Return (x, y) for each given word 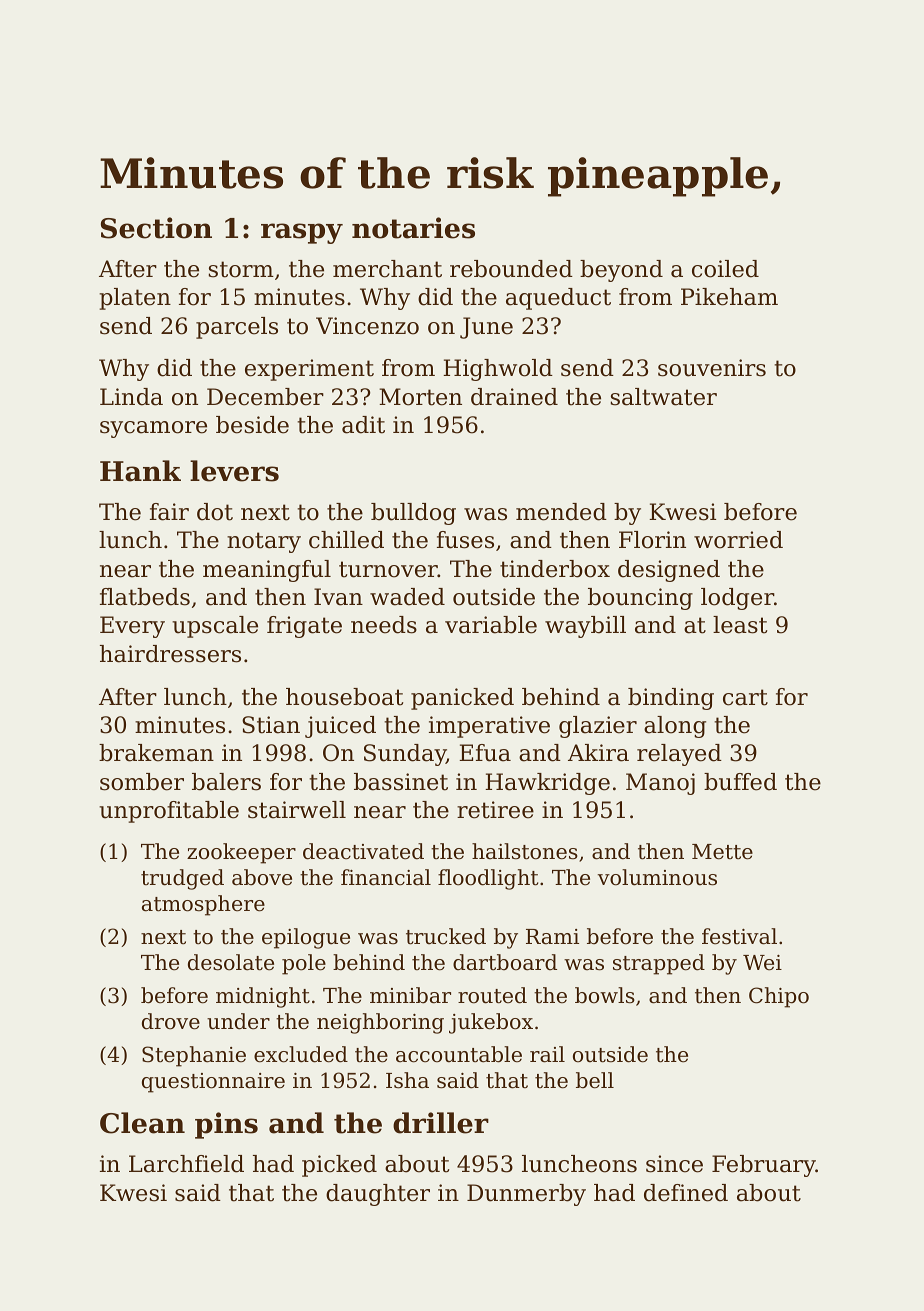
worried (738, 540)
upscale (215, 627)
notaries (413, 228)
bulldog (413, 514)
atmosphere (203, 905)
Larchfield (186, 1164)
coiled (725, 269)
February (764, 1166)
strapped (659, 964)
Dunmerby (526, 1195)
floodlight (488, 879)
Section (156, 228)
